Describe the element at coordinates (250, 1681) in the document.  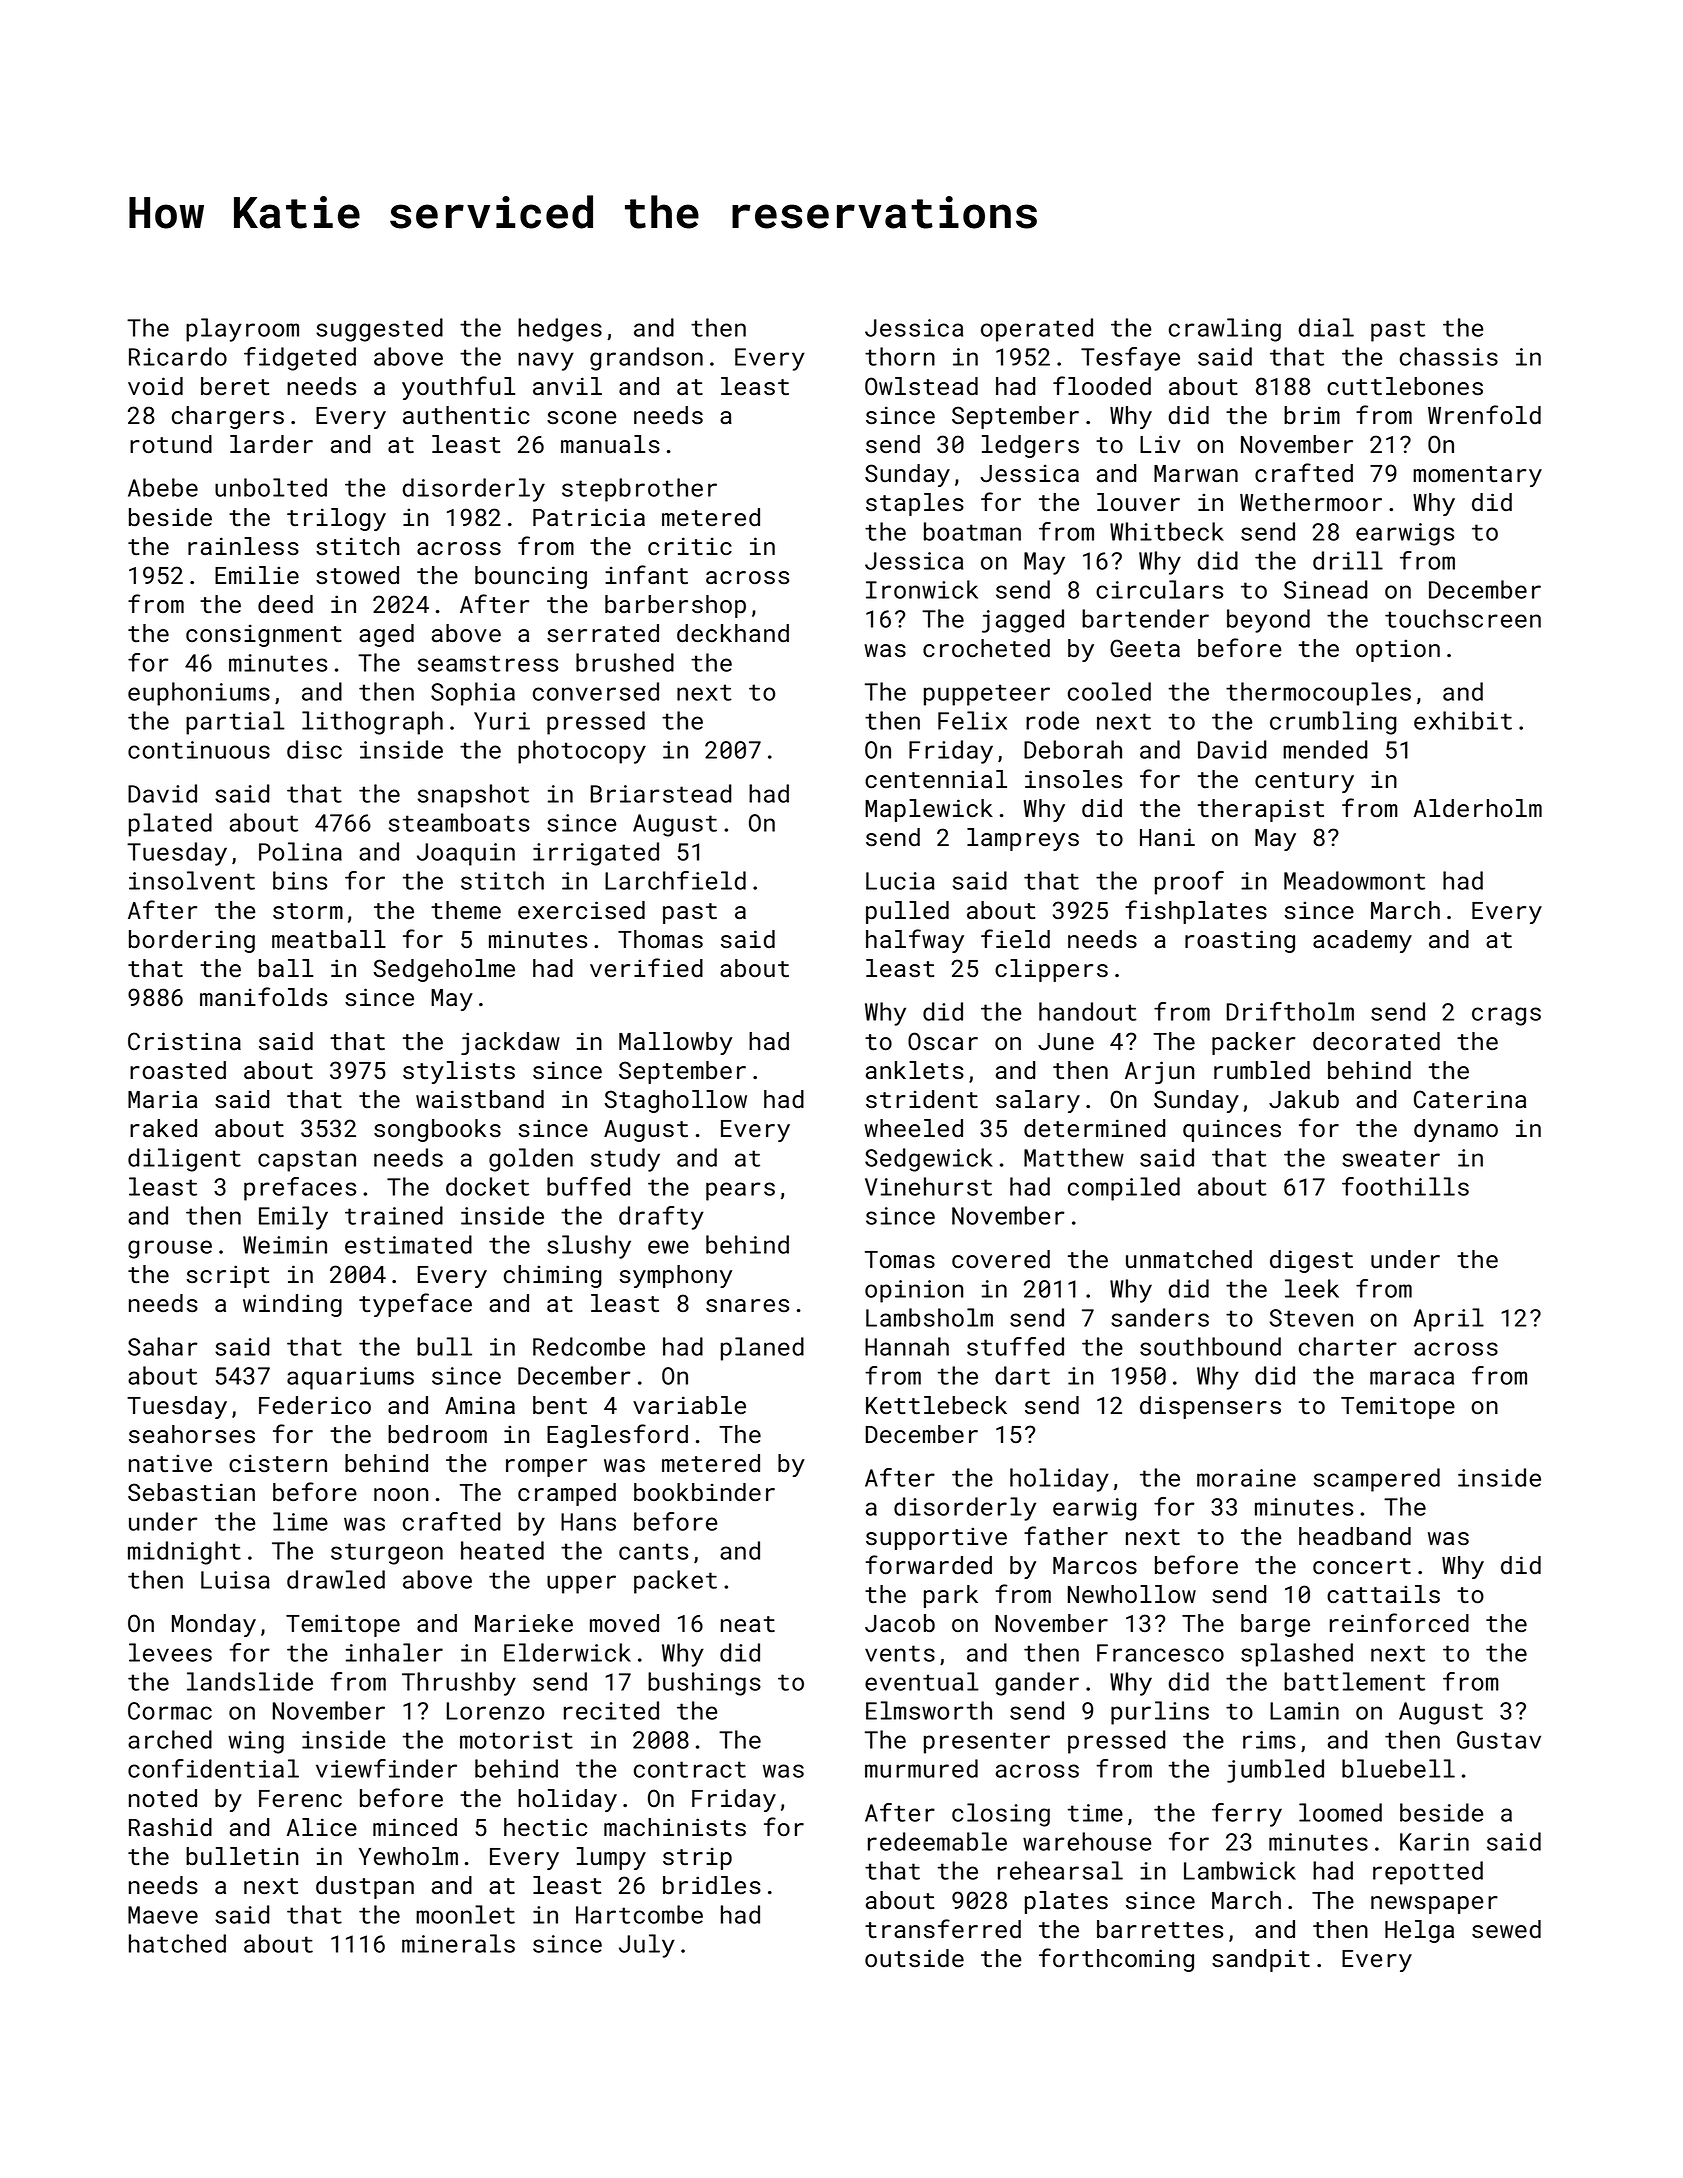
I see `landslide` at that location.
